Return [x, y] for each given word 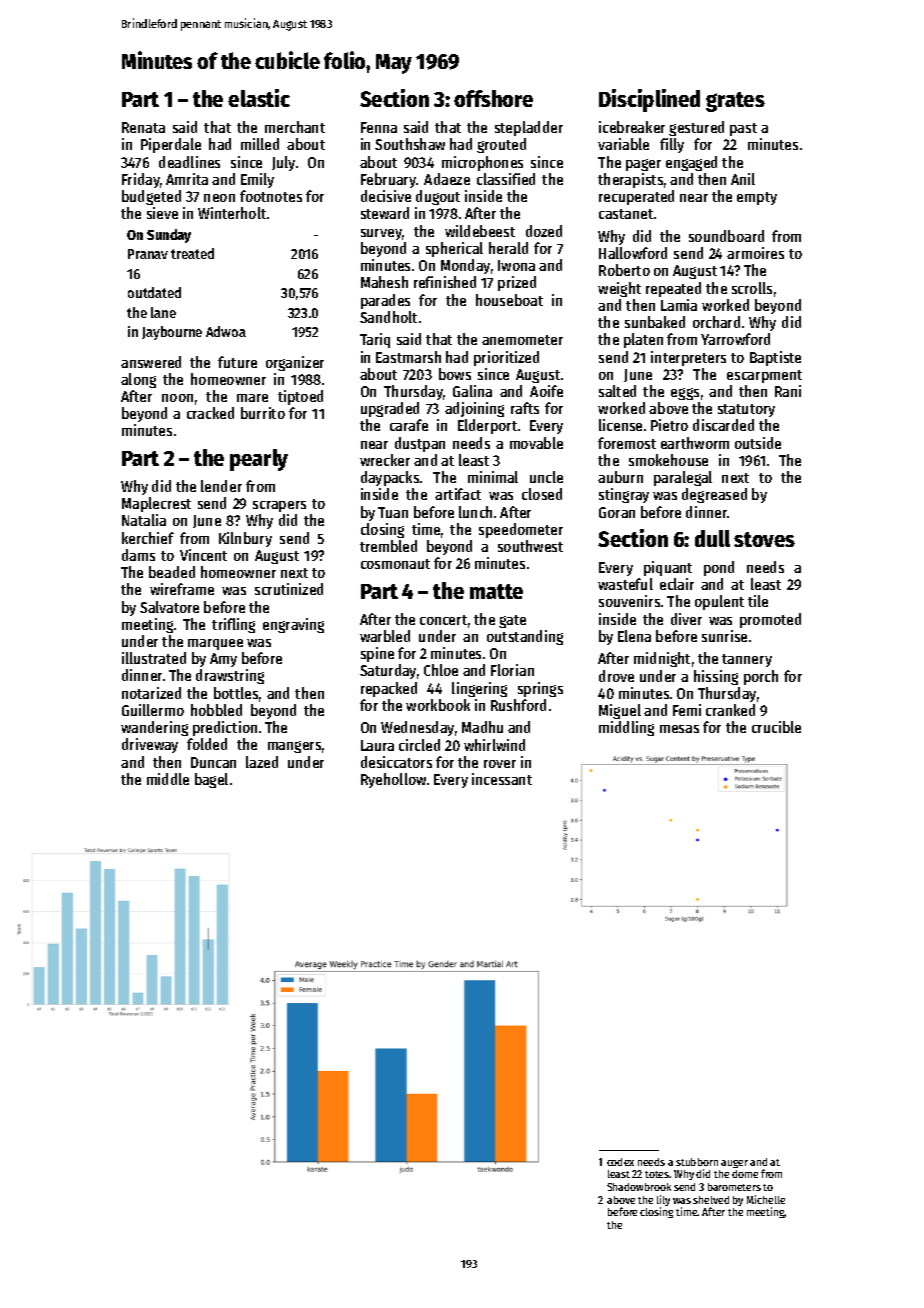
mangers [294, 747]
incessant [502, 779]
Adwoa [226, 331]
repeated [673, 289]
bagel [211, 780]
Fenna [379, 127]
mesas [679, 729]
